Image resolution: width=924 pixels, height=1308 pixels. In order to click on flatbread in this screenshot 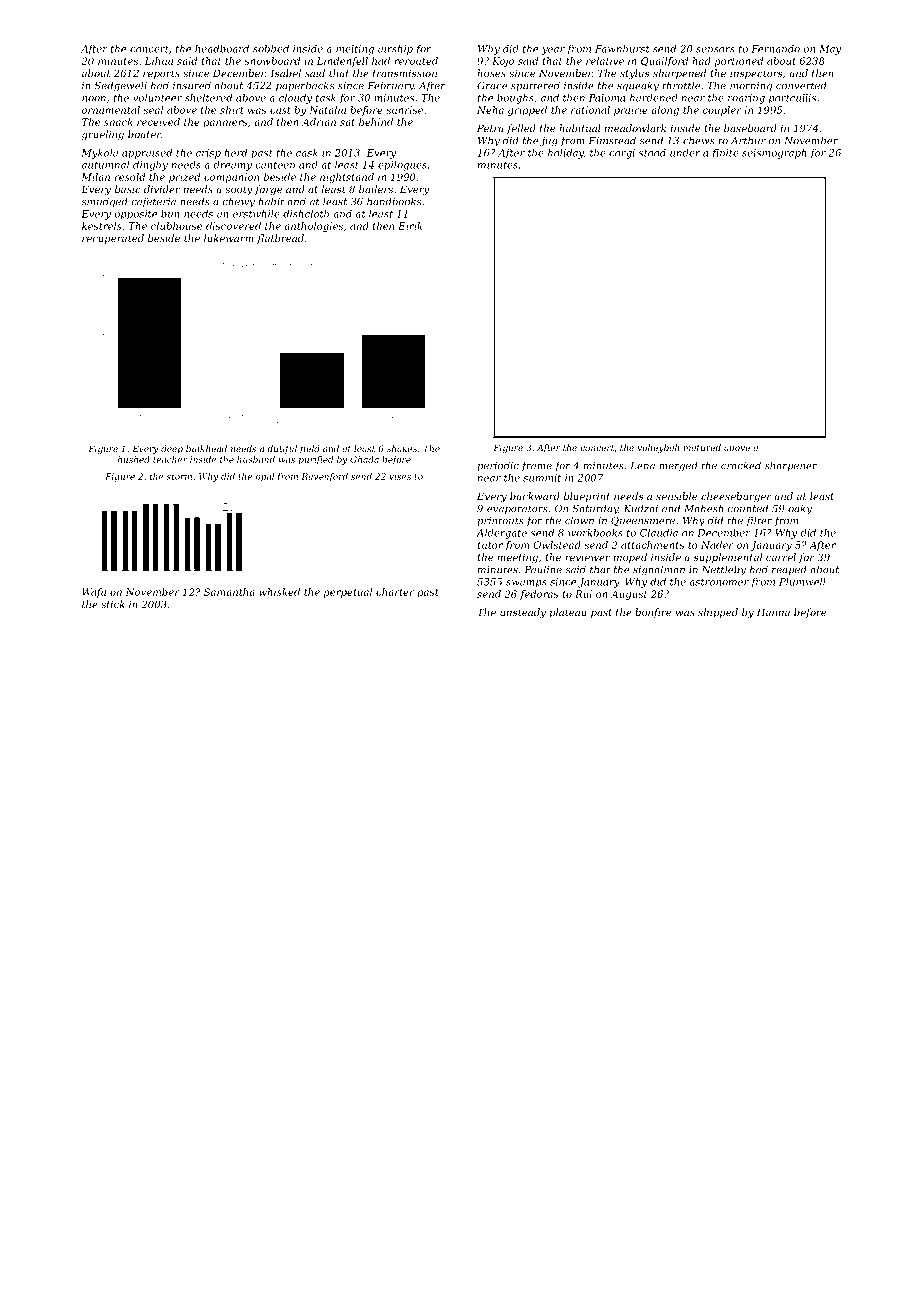, I will do `click(280, 239)`.
